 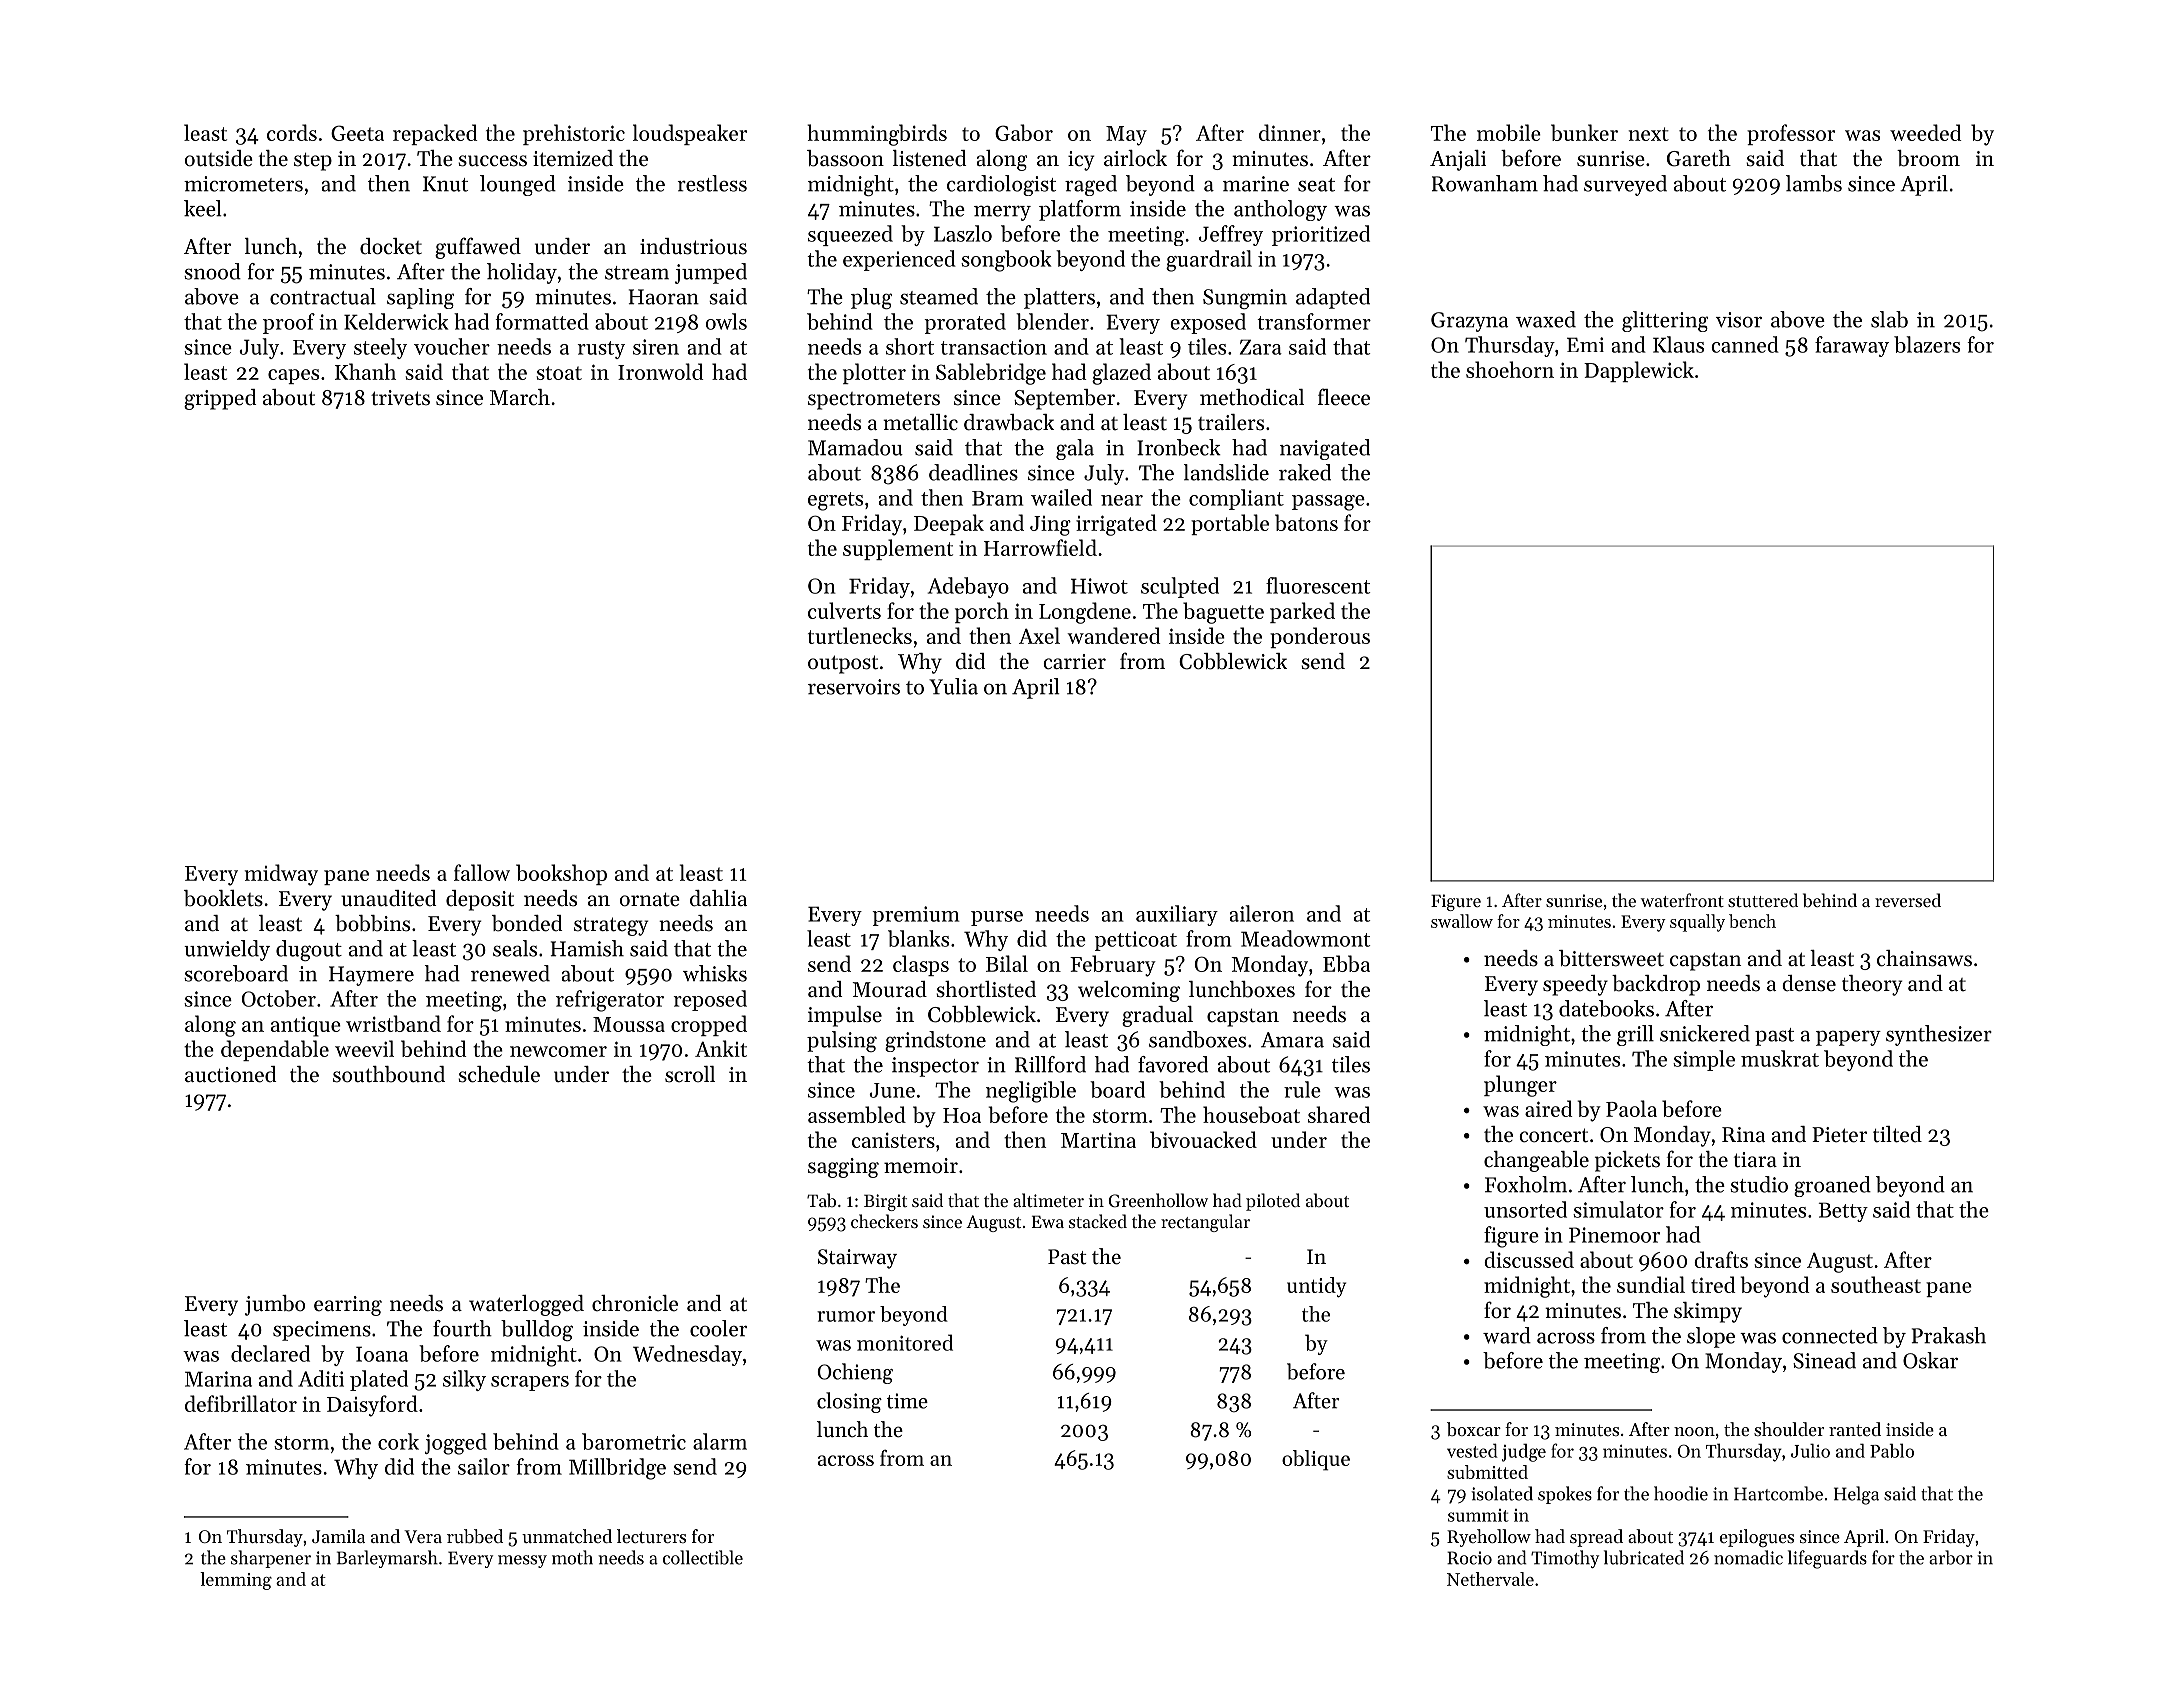 I want to click on bench, so click(x=1752, y=921).
